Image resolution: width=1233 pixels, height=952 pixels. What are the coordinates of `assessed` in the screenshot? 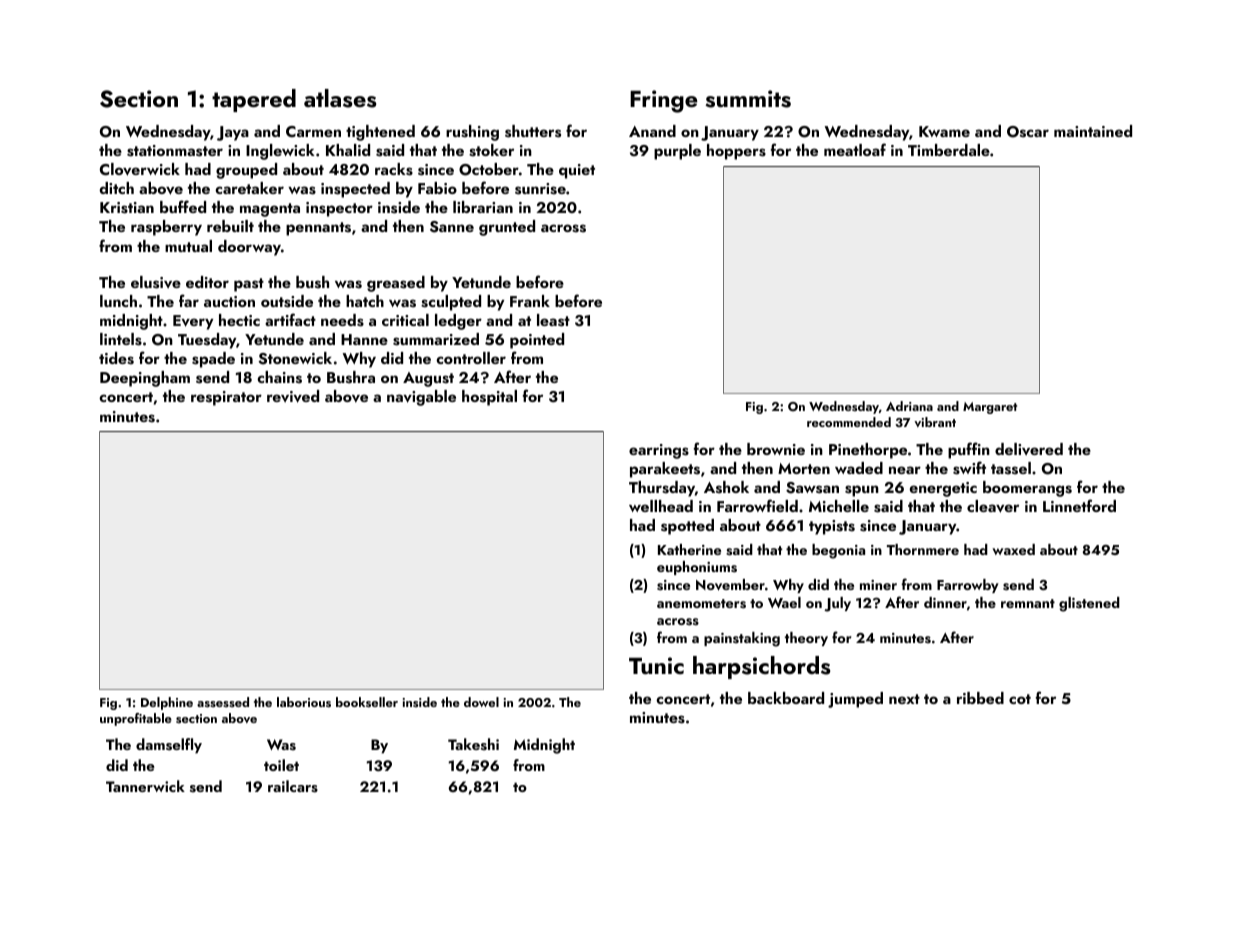 It's located at (223, 702).
